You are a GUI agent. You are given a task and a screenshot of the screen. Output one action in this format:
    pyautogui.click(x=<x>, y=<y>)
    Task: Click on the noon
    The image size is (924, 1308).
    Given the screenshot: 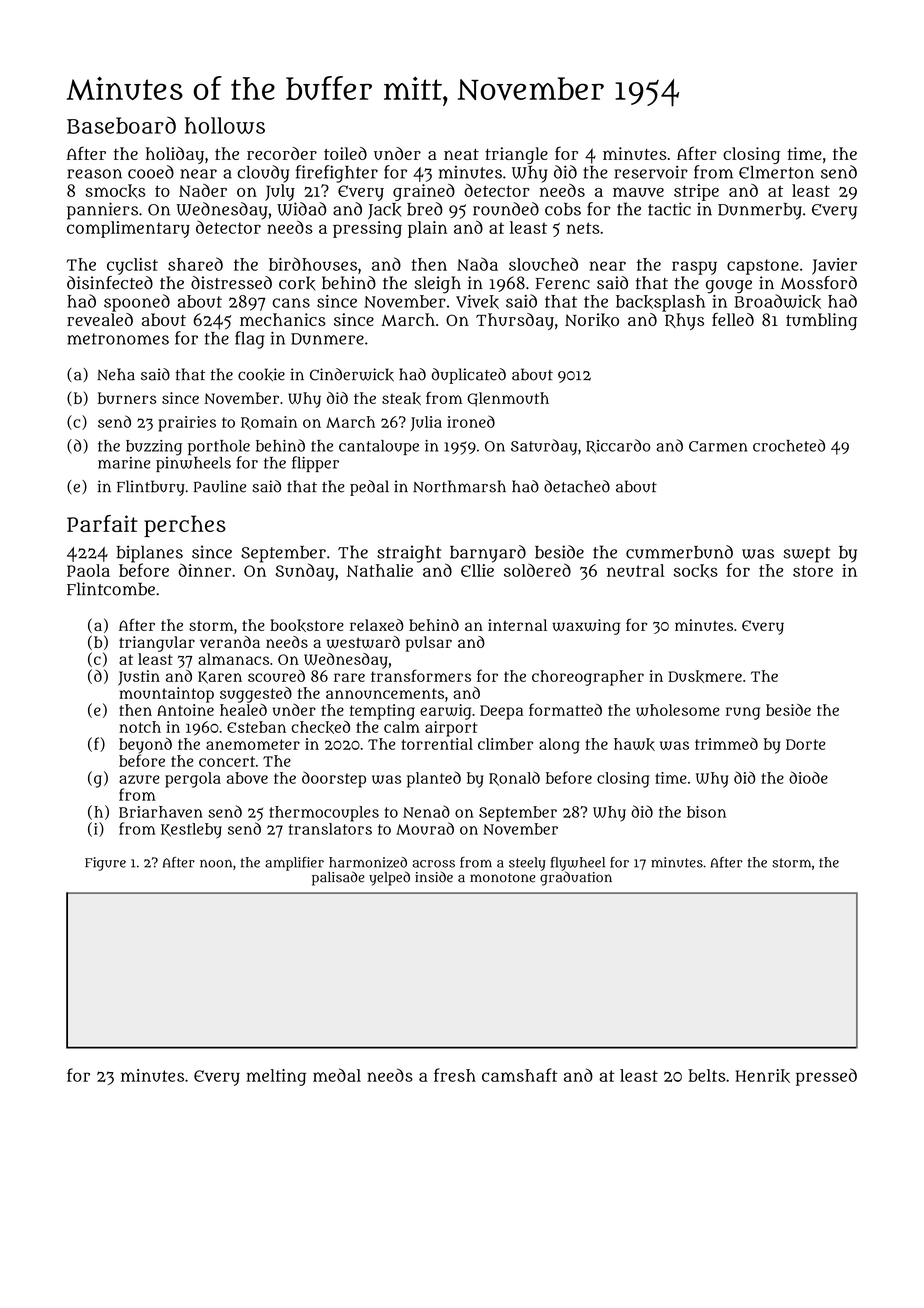 What is the action you would take?
    pyautogui.click(x=216, y=863)
